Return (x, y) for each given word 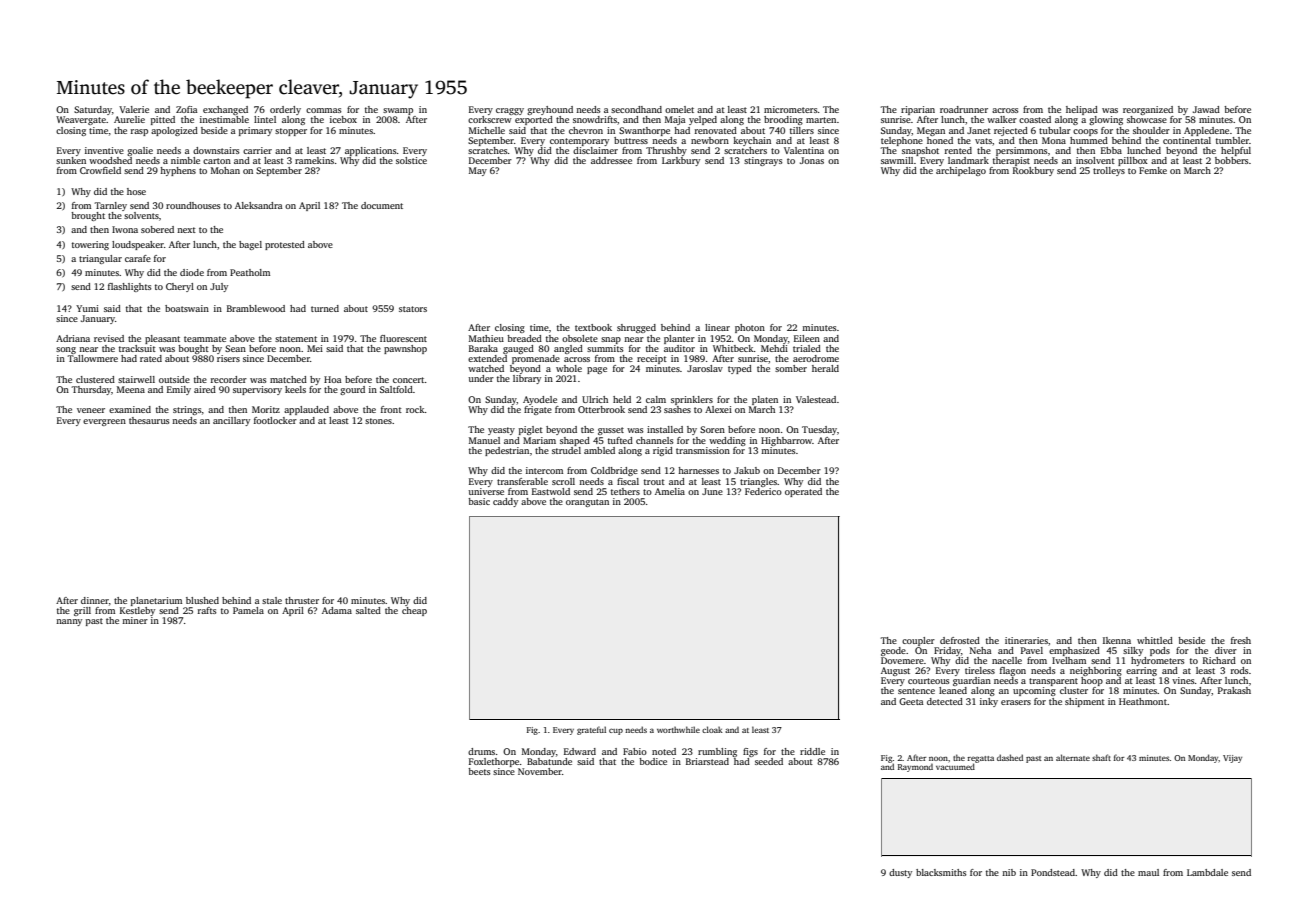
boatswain (187, 308)
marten (821, 120)
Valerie (134, 109)
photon (750, 328)
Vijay (1232, 759)
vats (983, 141)
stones (378, 421)
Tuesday (819, 430)
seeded (769, 761)
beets (479, 771)
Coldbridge (614, 471)
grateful (591, 730)
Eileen (807, 338)
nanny (69, 622)
